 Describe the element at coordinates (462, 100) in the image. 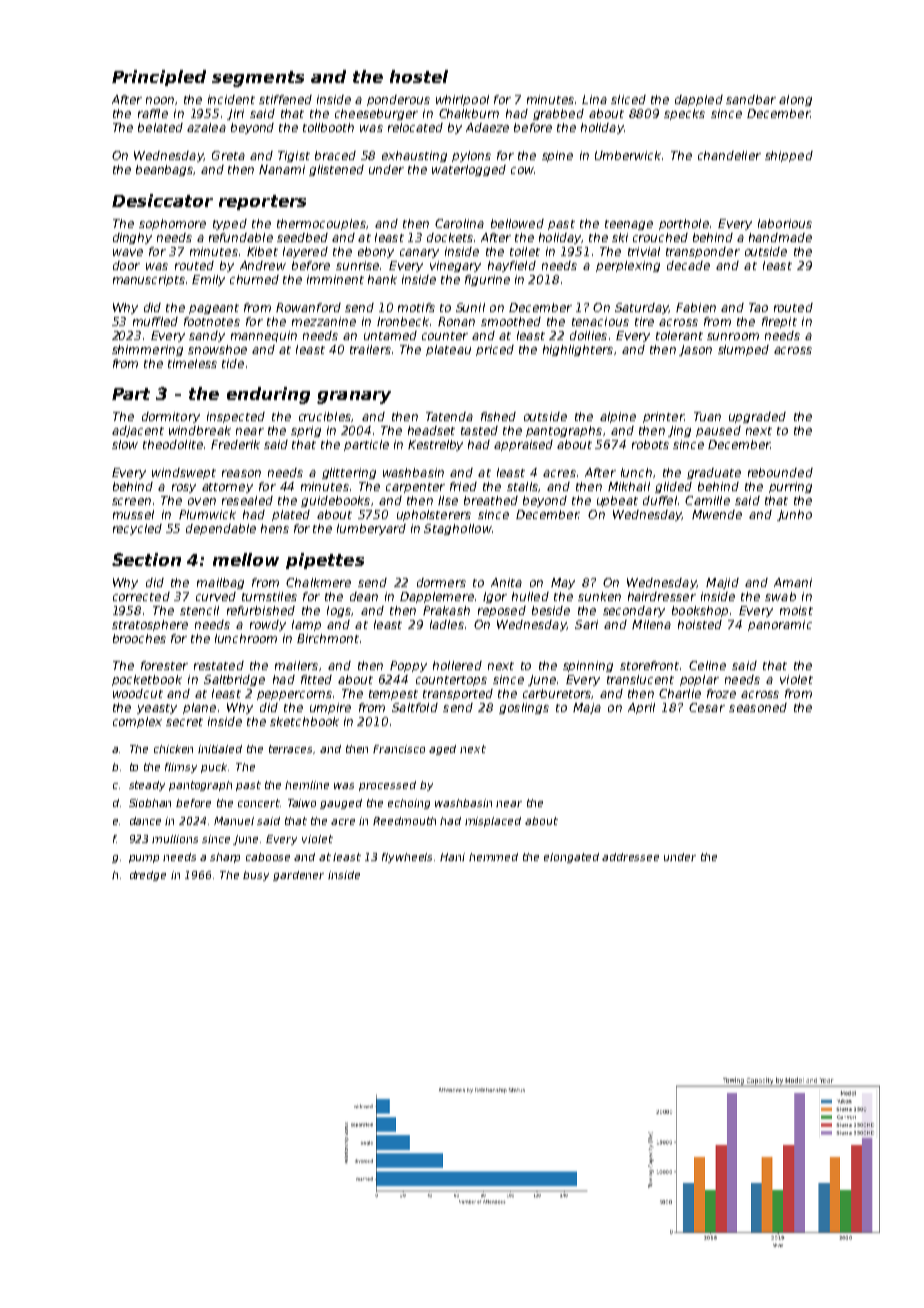

I see `whirlpool` at that location.
